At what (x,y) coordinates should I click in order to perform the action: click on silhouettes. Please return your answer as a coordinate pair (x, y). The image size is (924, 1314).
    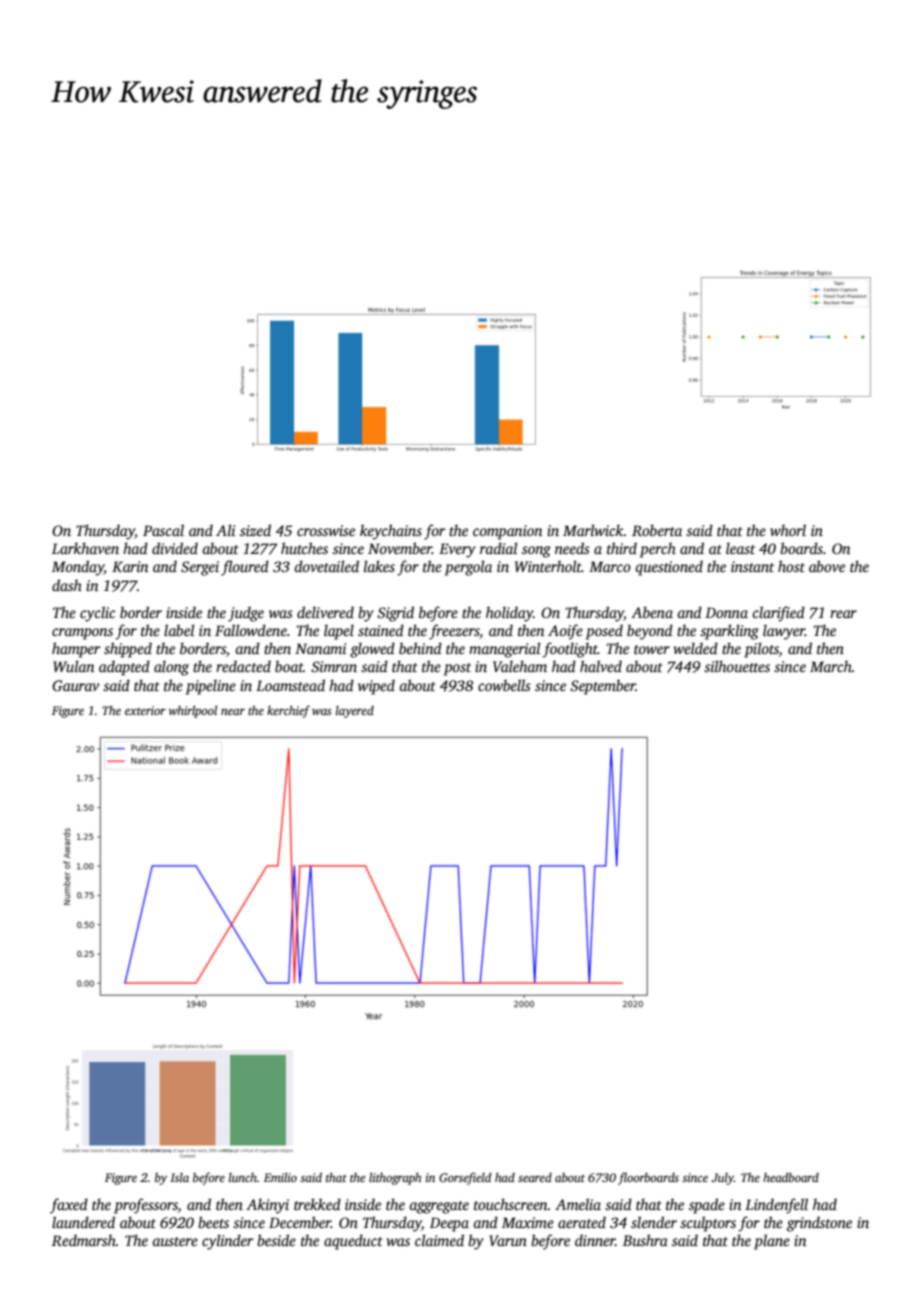
    Looking at the image, I should click on (737, 666).
